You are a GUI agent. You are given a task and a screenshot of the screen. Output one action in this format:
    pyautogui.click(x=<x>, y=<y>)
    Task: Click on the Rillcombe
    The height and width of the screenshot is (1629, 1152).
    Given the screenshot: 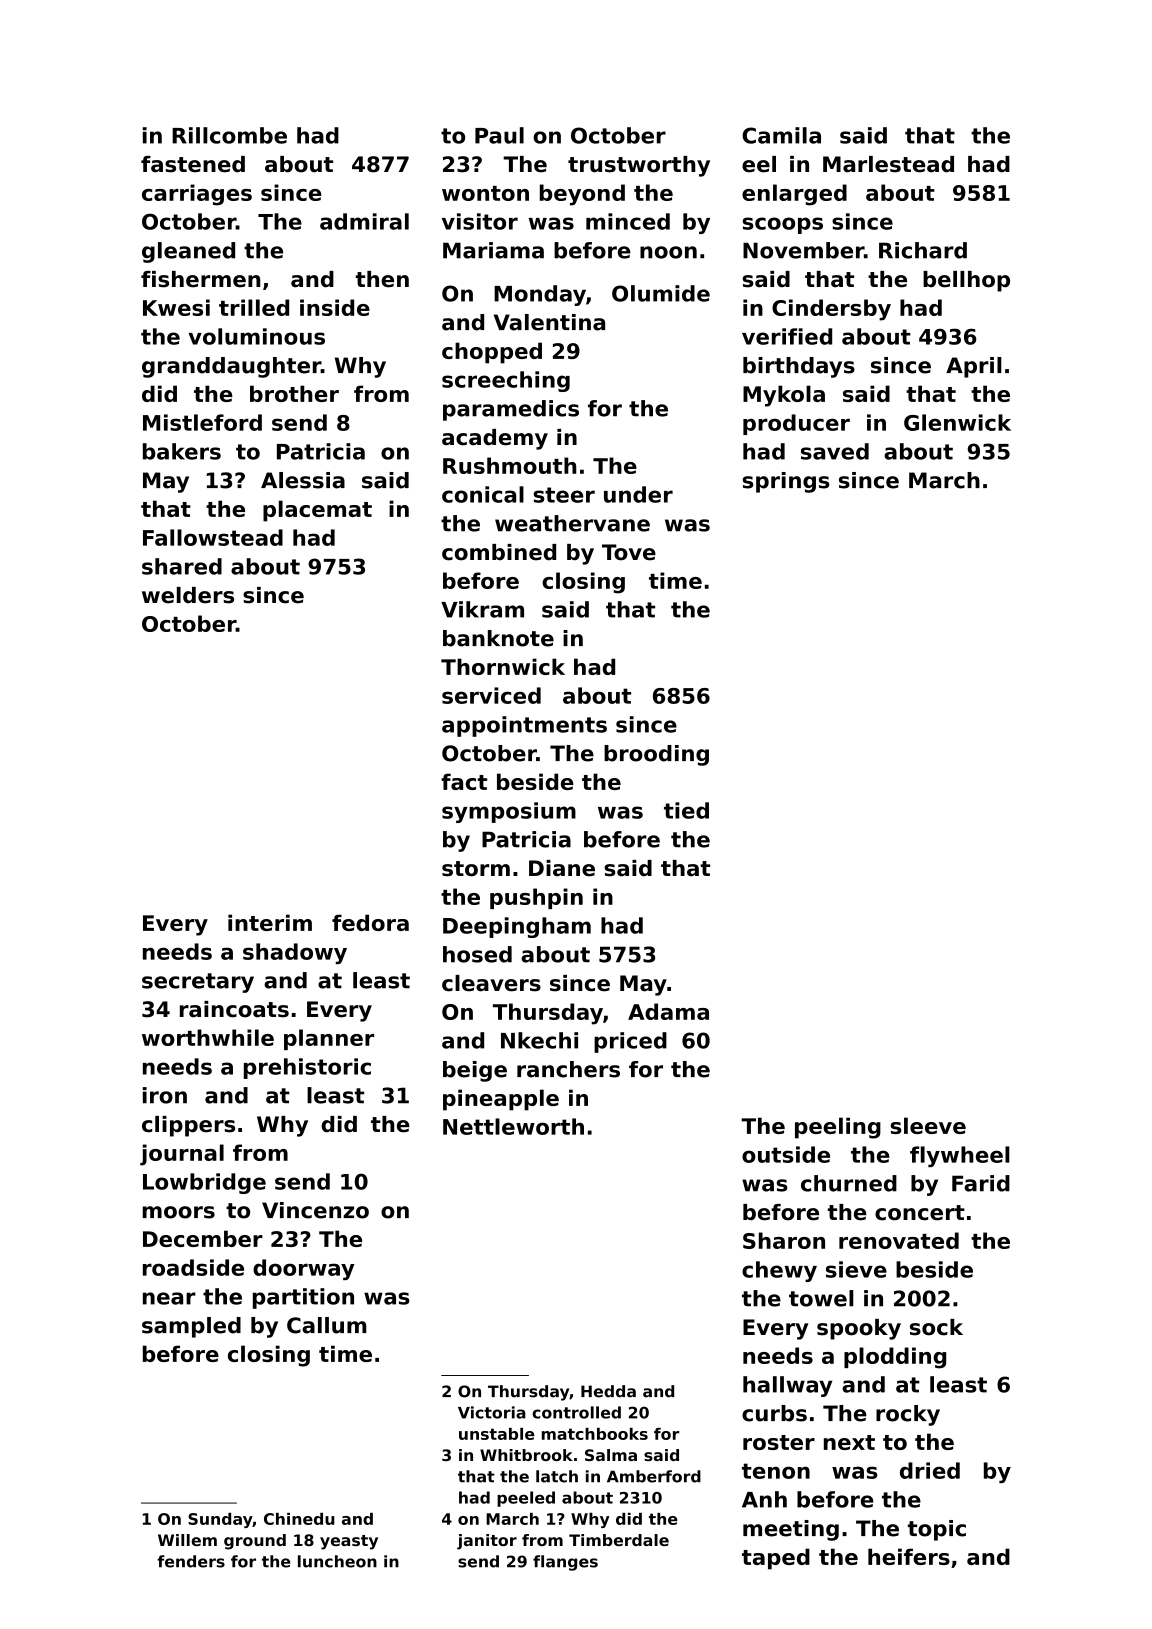 What is the action you would take?
    pyautogui.click(x=229, y=135)
